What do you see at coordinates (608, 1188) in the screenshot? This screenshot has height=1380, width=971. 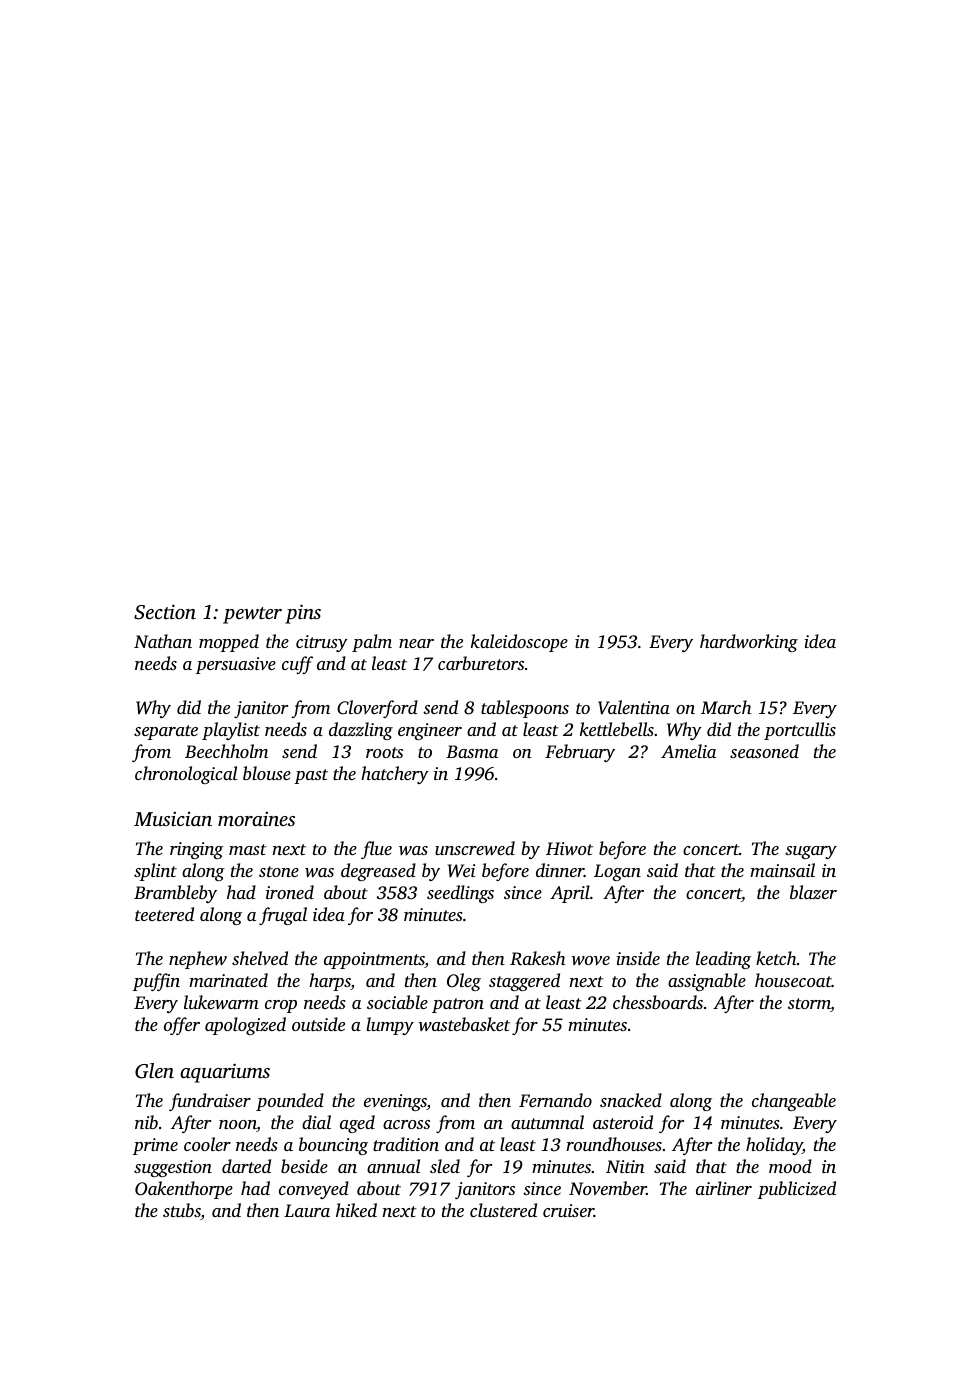 I see `November` at bounding box center [608, 1188].
